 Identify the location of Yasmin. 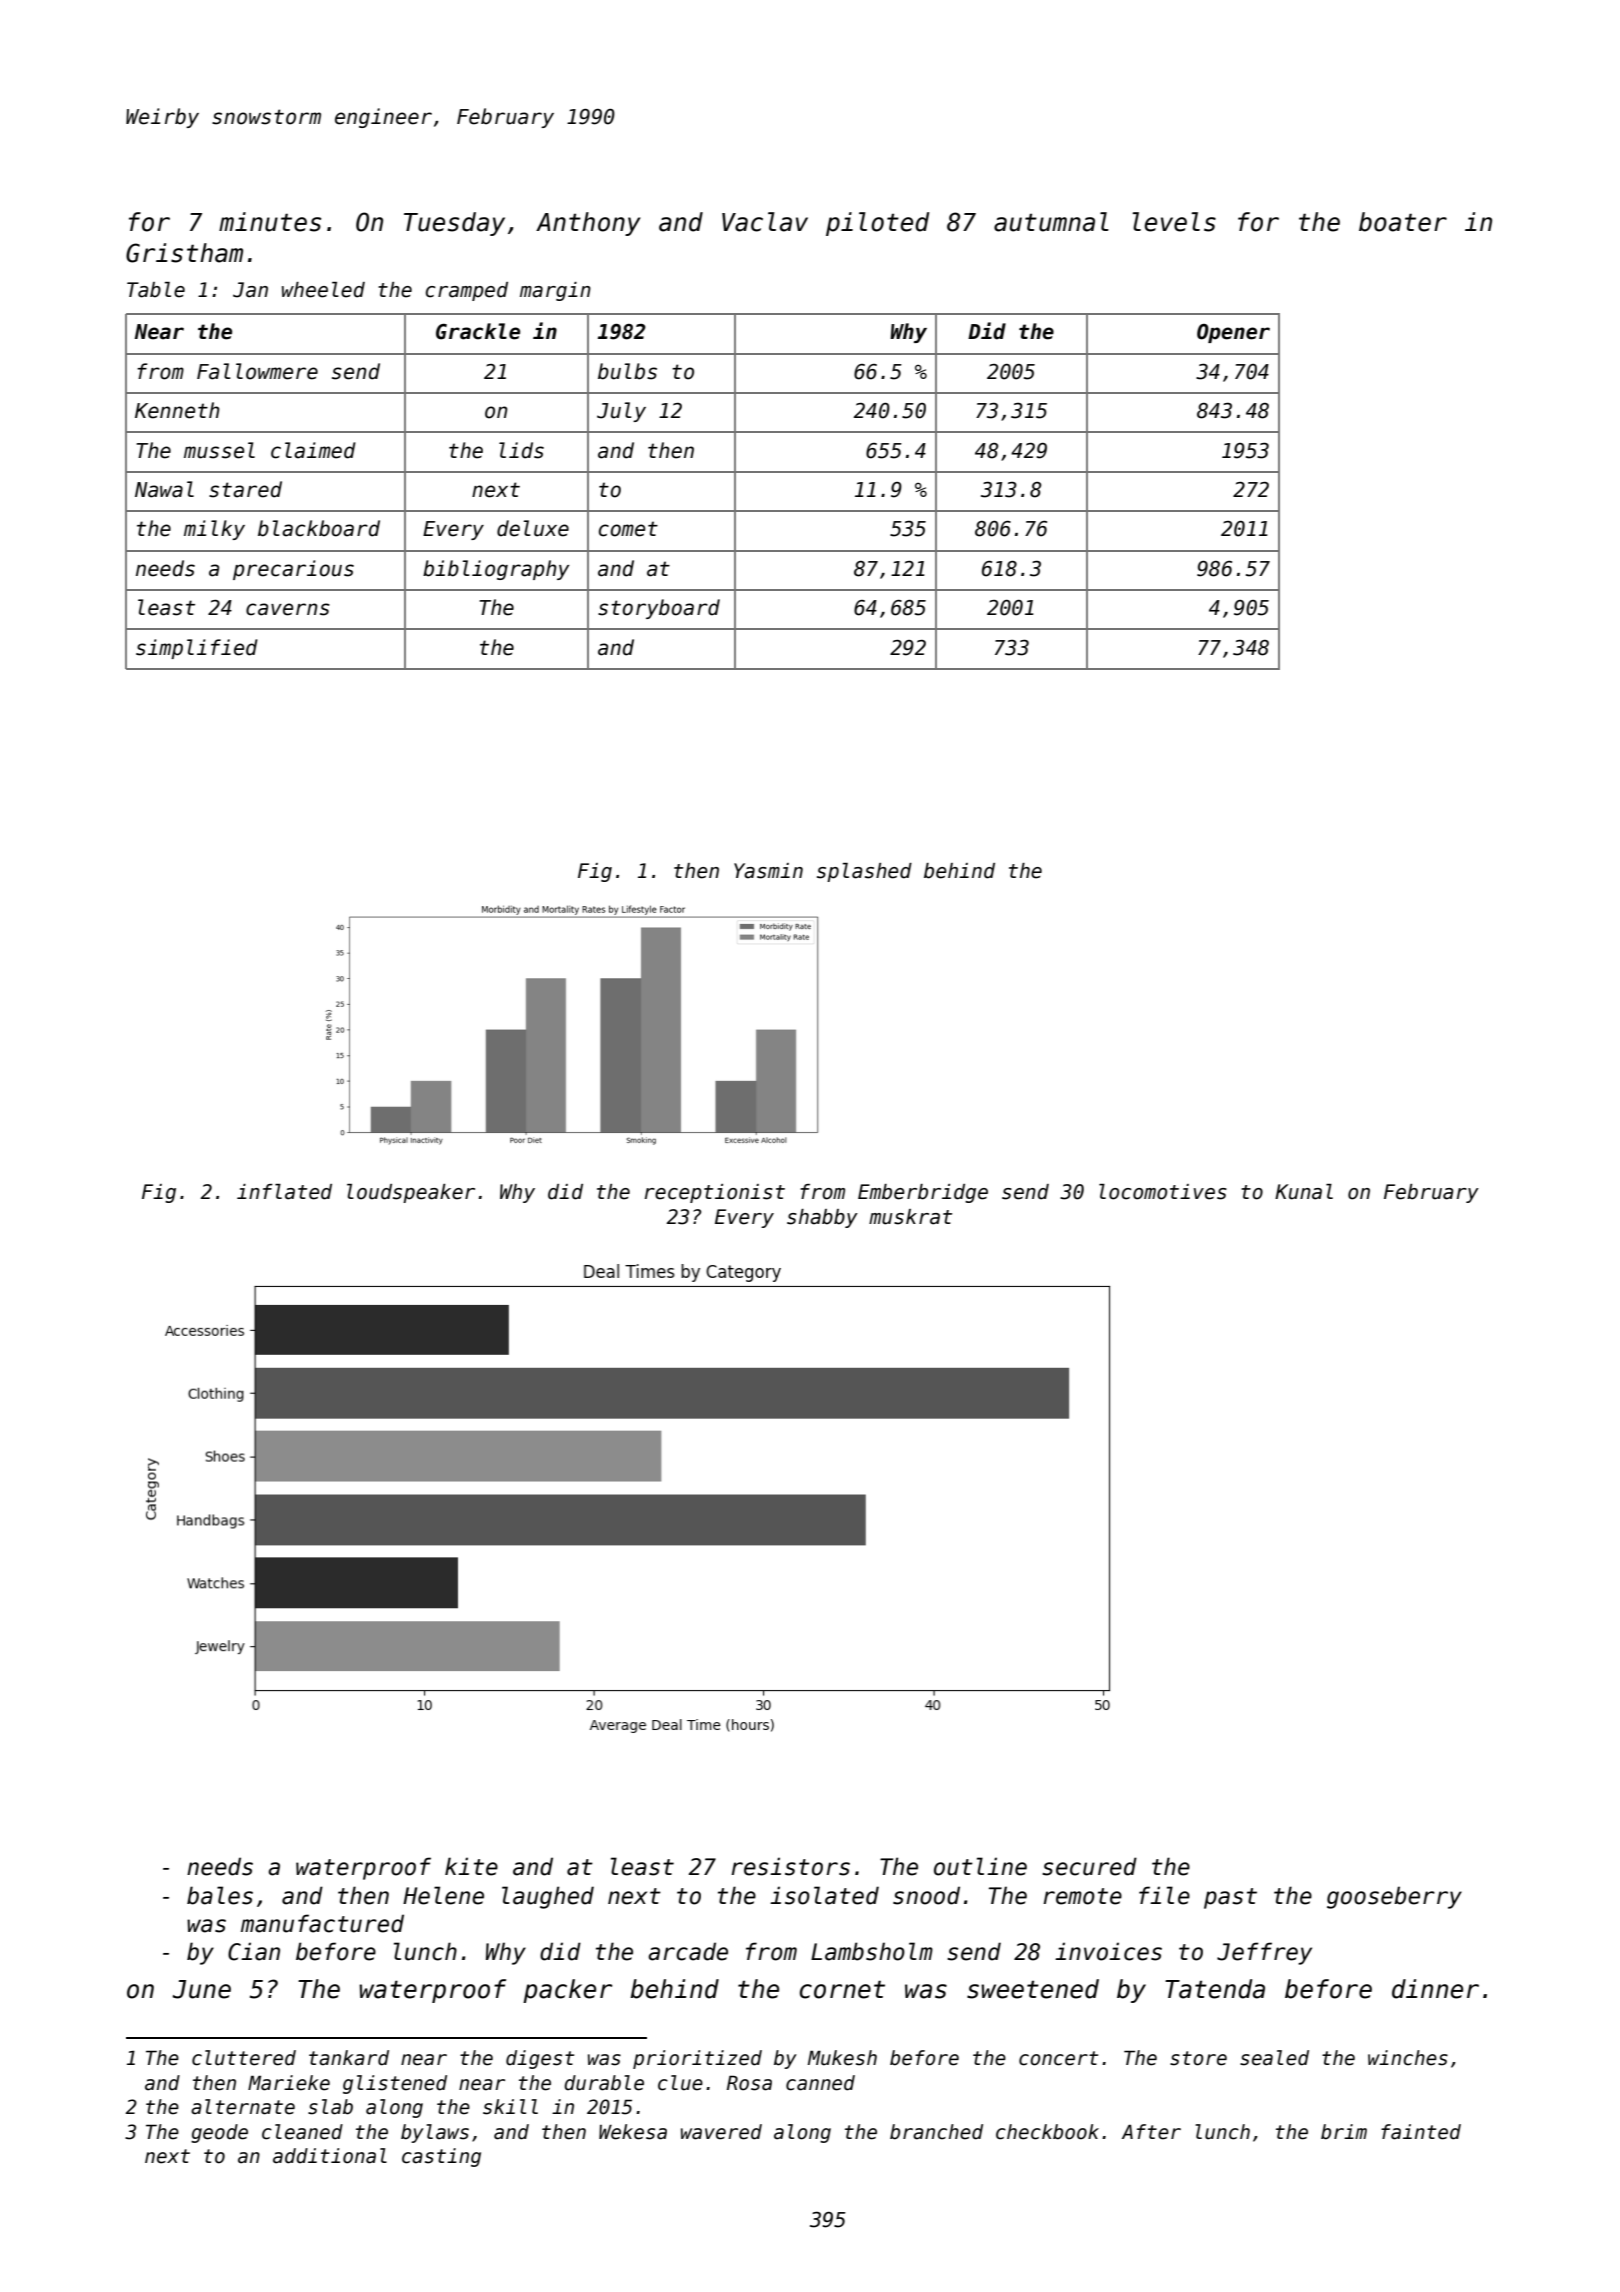
(768, 871).
